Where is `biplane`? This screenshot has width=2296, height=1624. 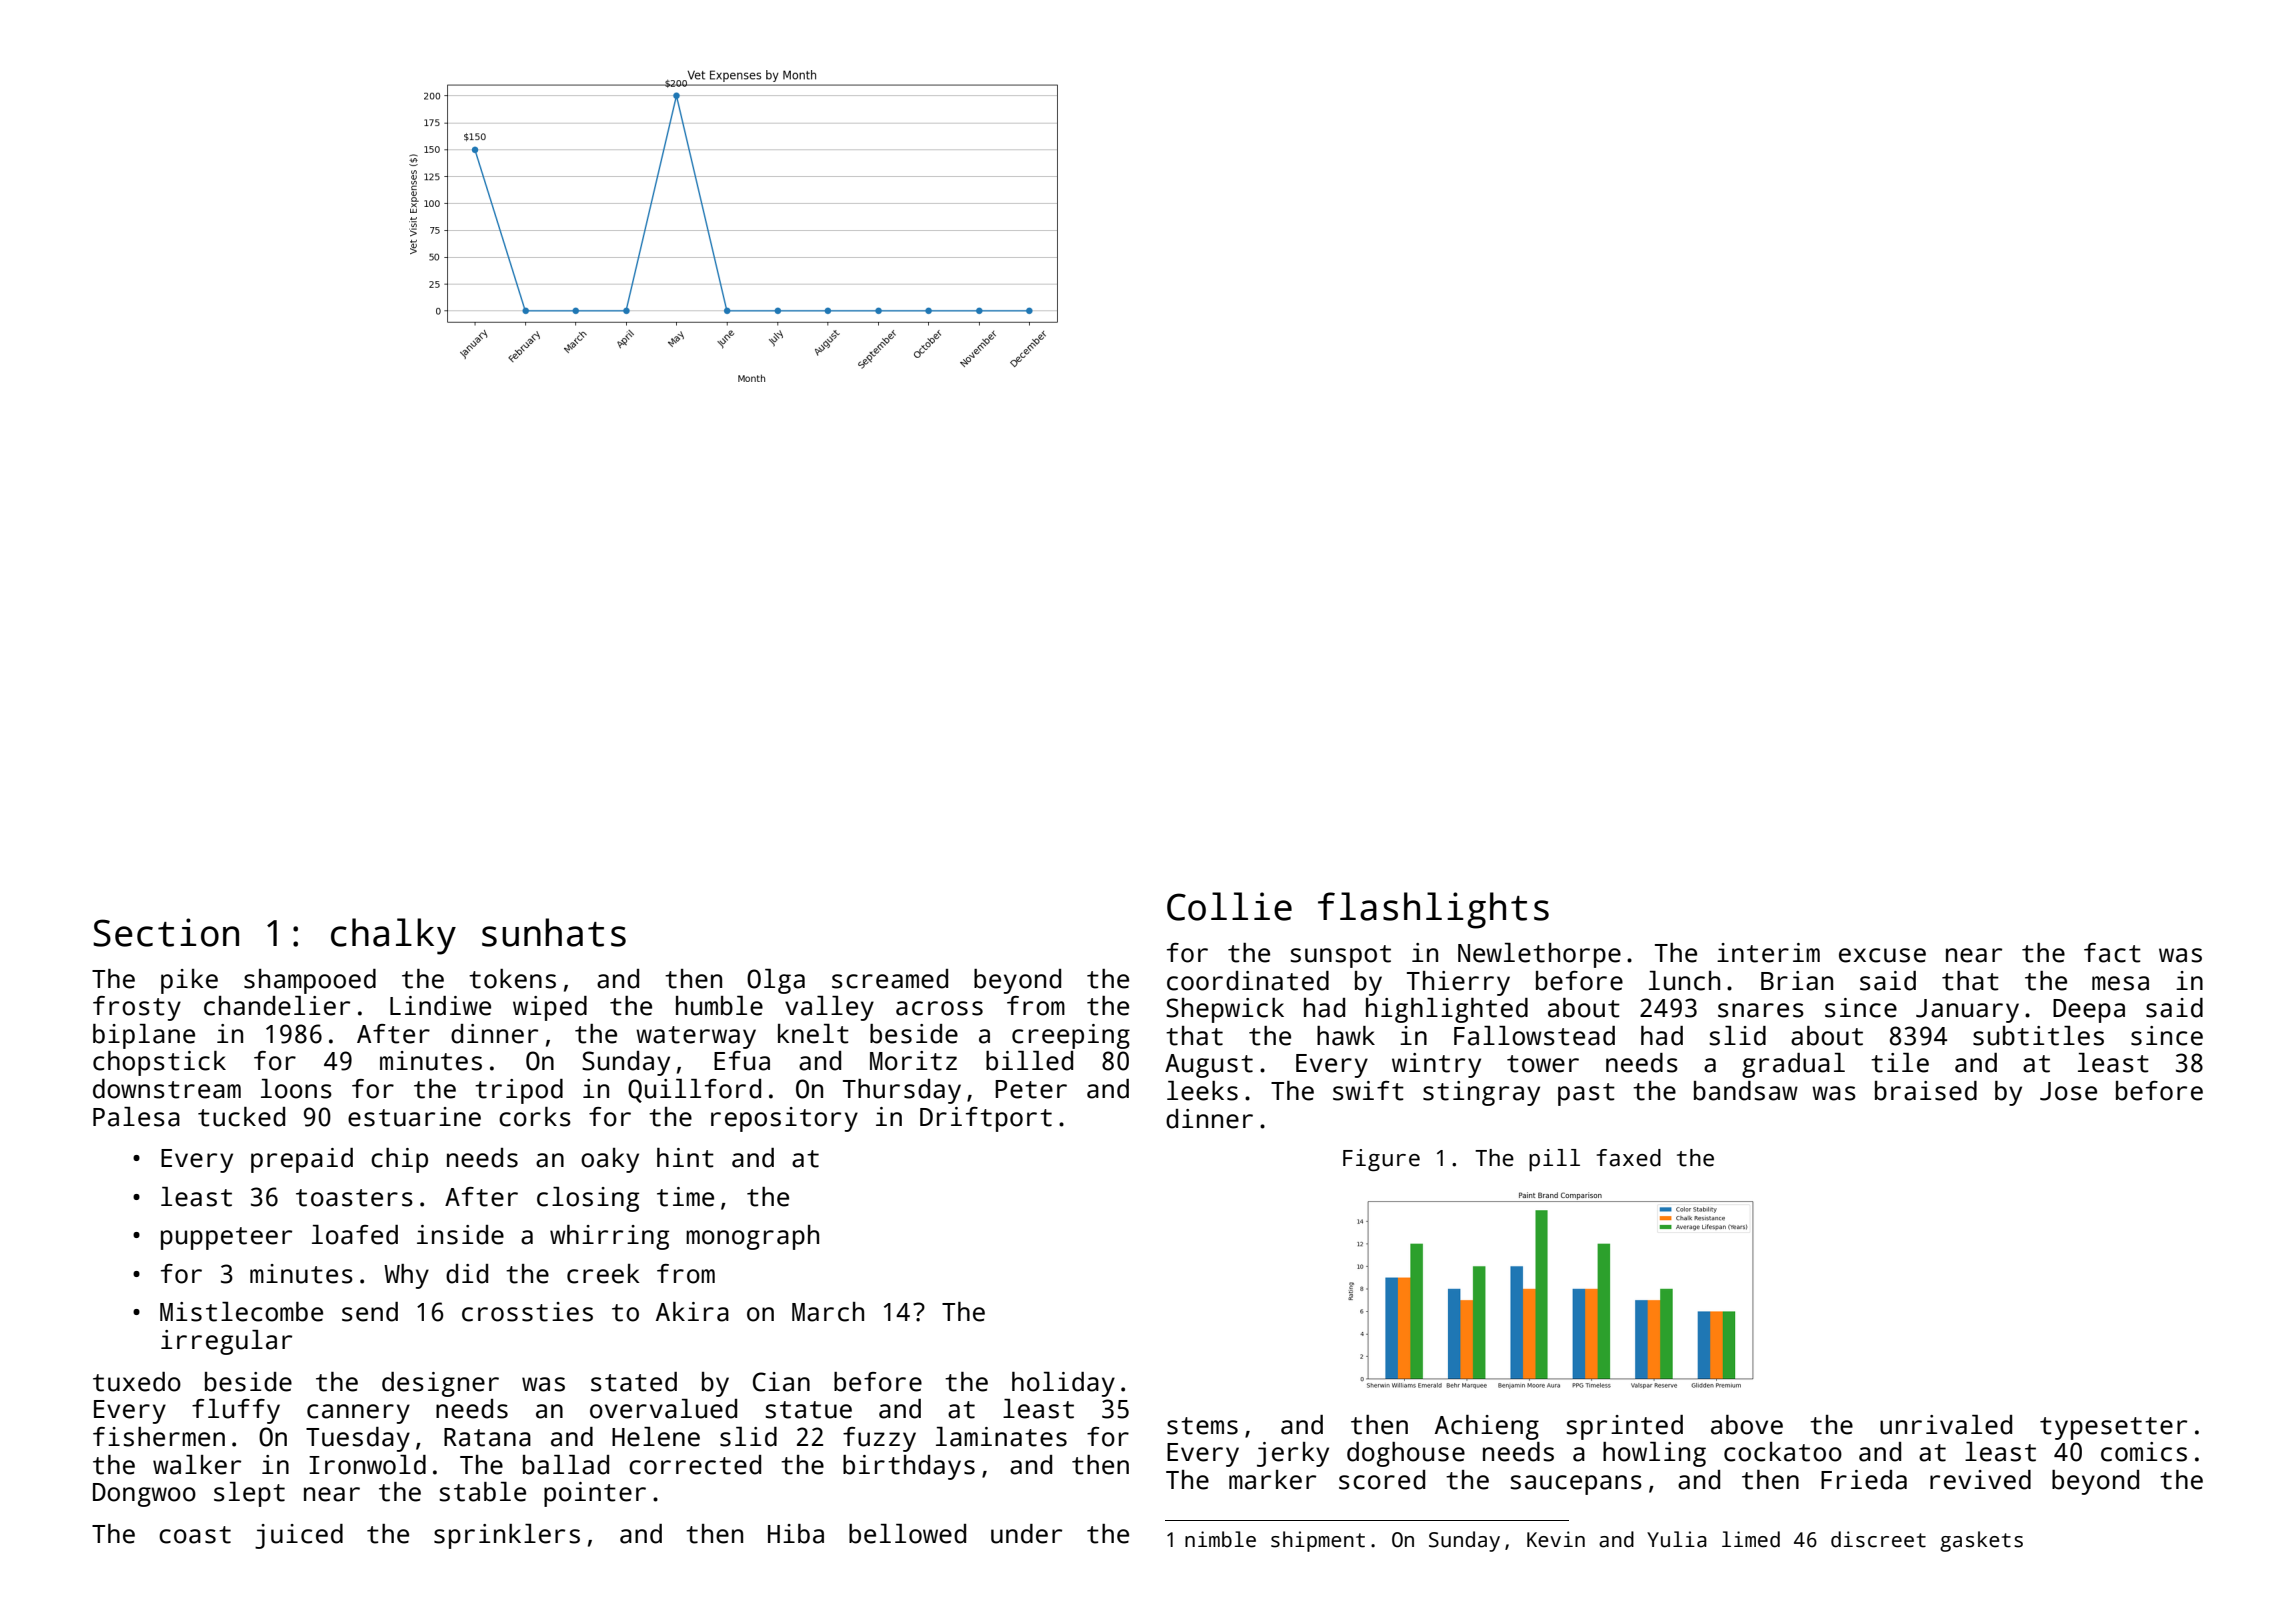
biplane is located at coordinates (144, 1036).
